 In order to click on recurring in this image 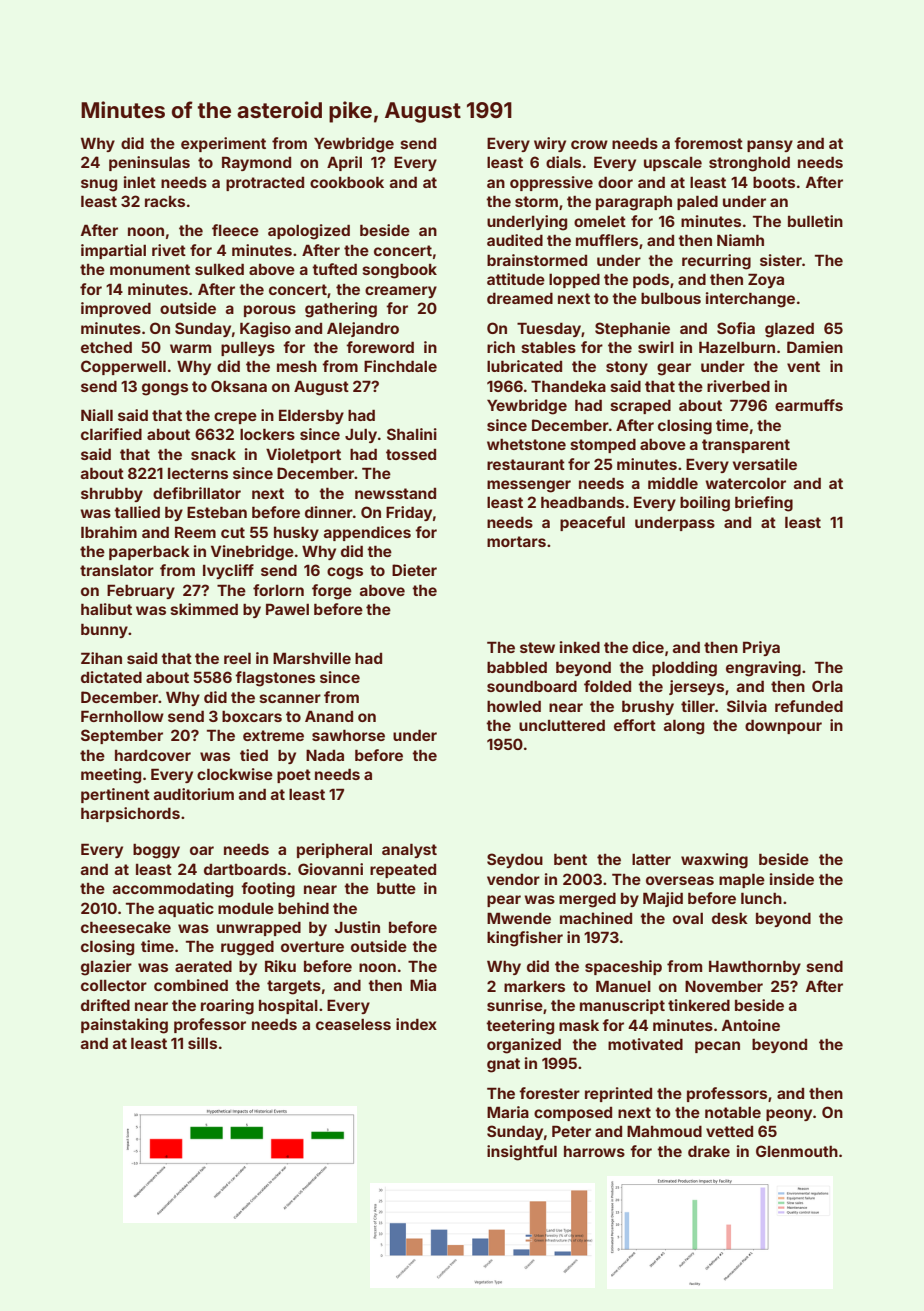, I will do `click(716, 262)`.
